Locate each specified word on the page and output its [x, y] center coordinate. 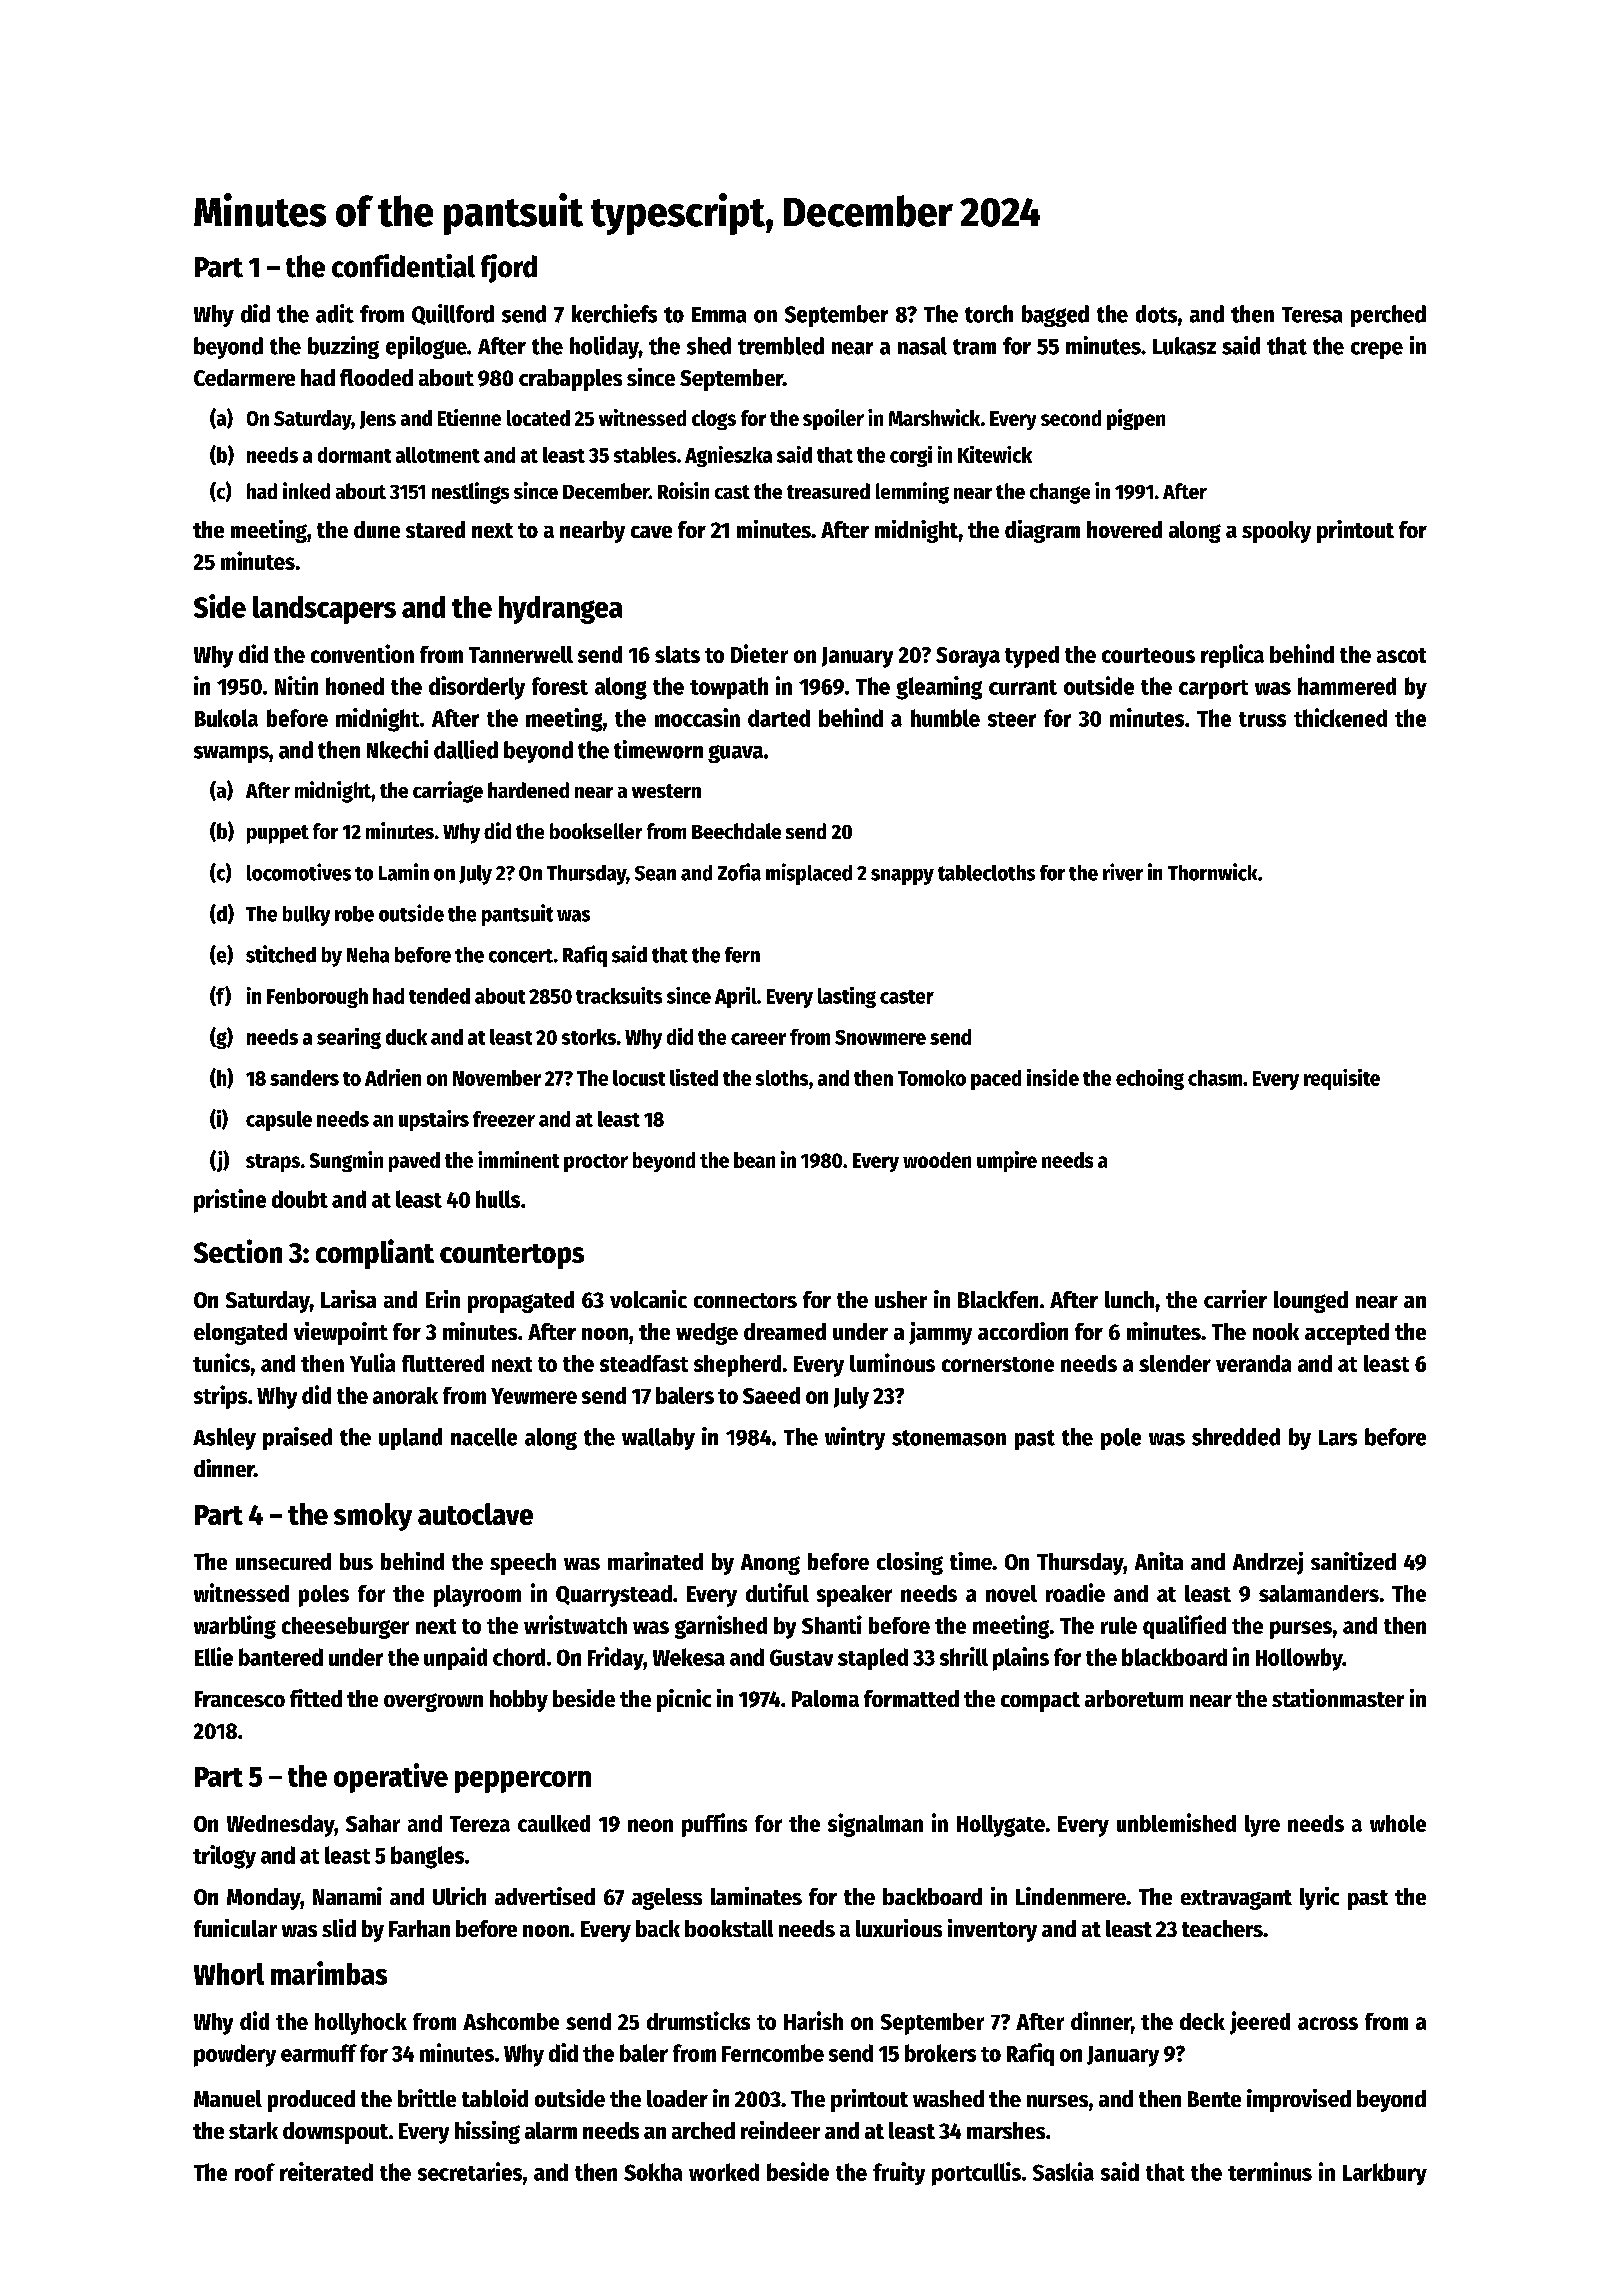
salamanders [1319, 1593]
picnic [684, 1700]
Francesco [240, 1699]
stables [645, 455]
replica [1232, 656]
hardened [528, 790]
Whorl [229, 1974]
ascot [1401, 655]
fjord [509, 268]
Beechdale [736, 831]
